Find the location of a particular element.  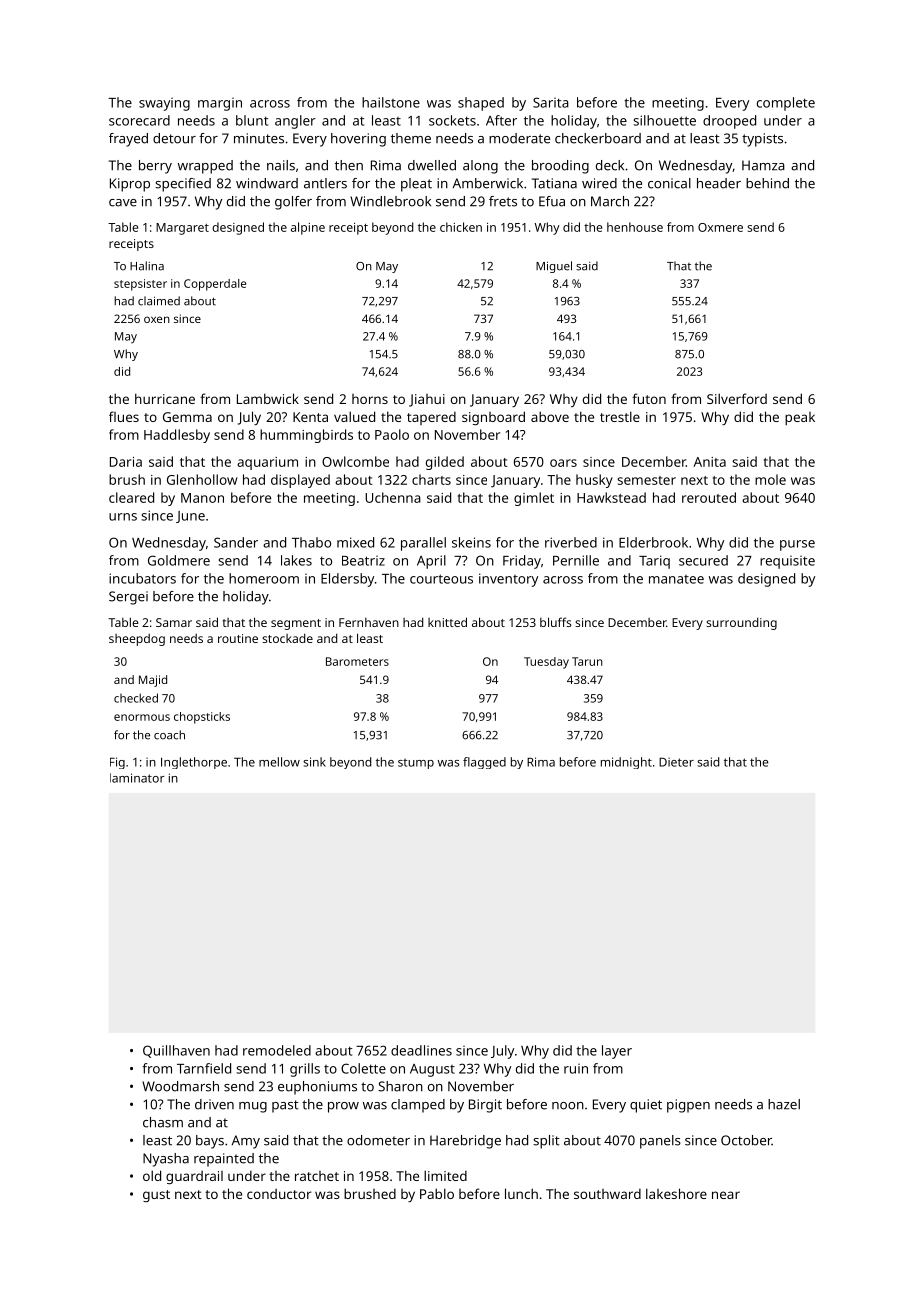

silhouette is located at coordinates (664, 120).
